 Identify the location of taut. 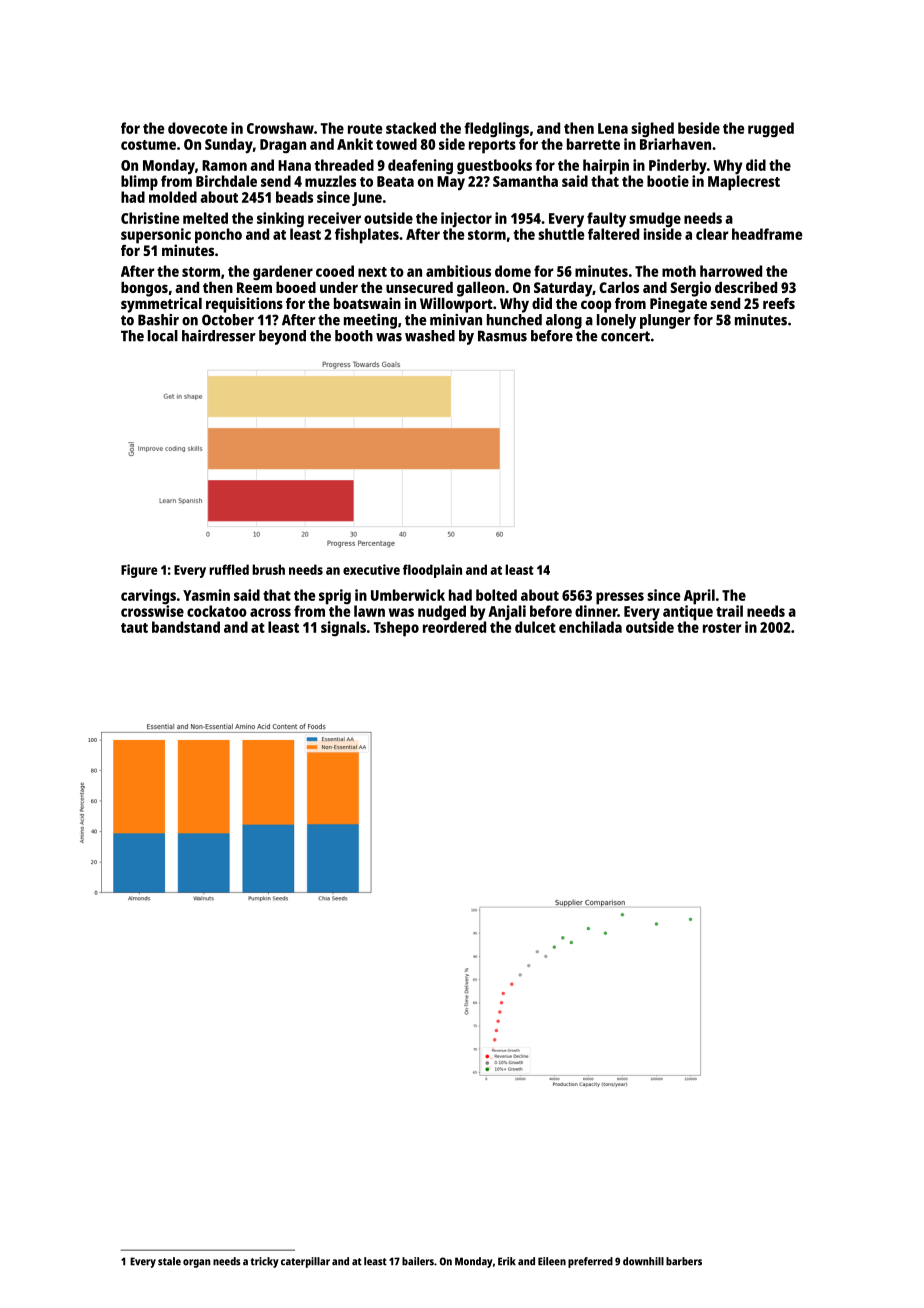
(134, 628).
